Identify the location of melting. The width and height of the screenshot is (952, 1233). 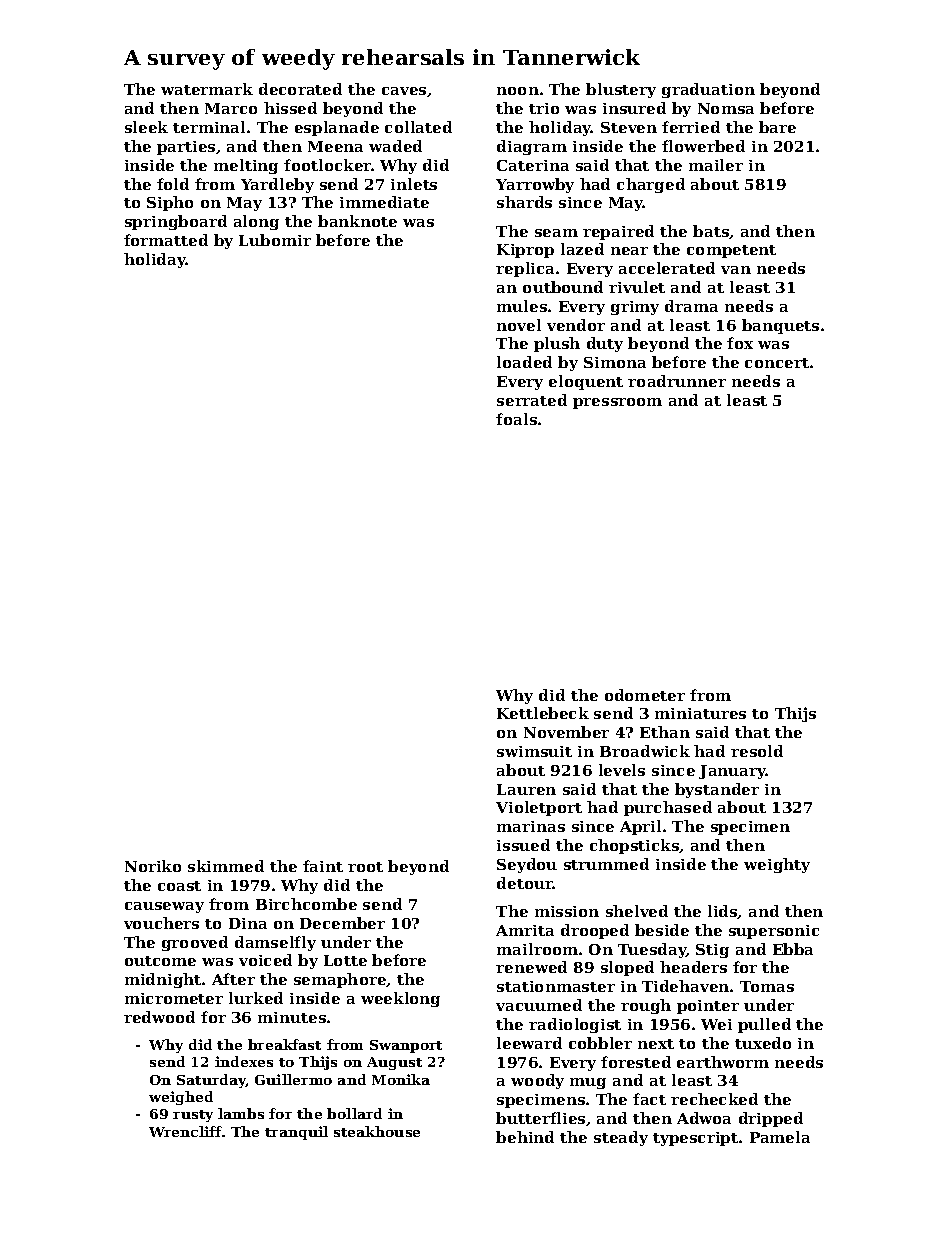
(246, 166).
